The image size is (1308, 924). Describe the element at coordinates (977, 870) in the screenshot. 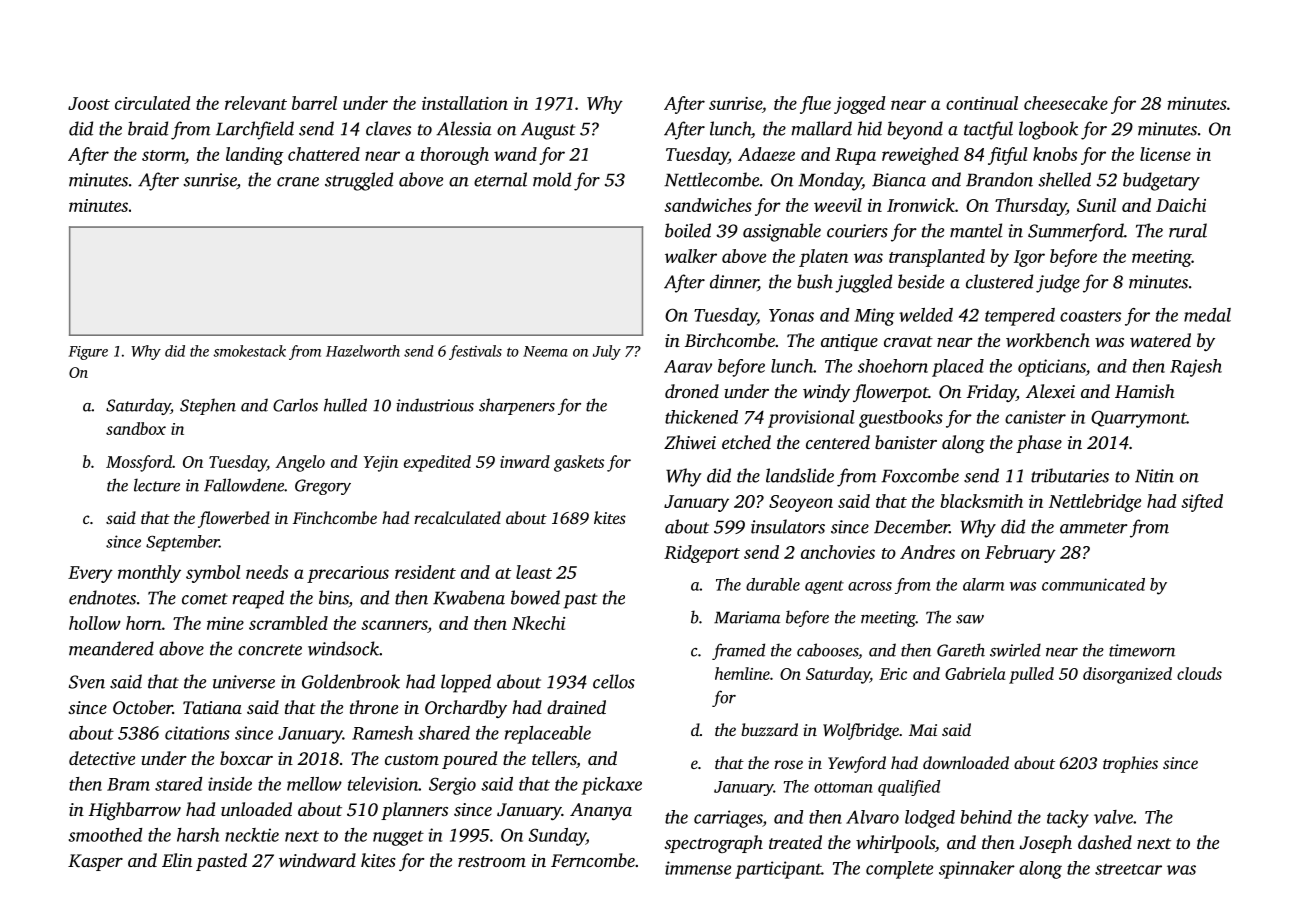

I see `spinnaker` at that location.
